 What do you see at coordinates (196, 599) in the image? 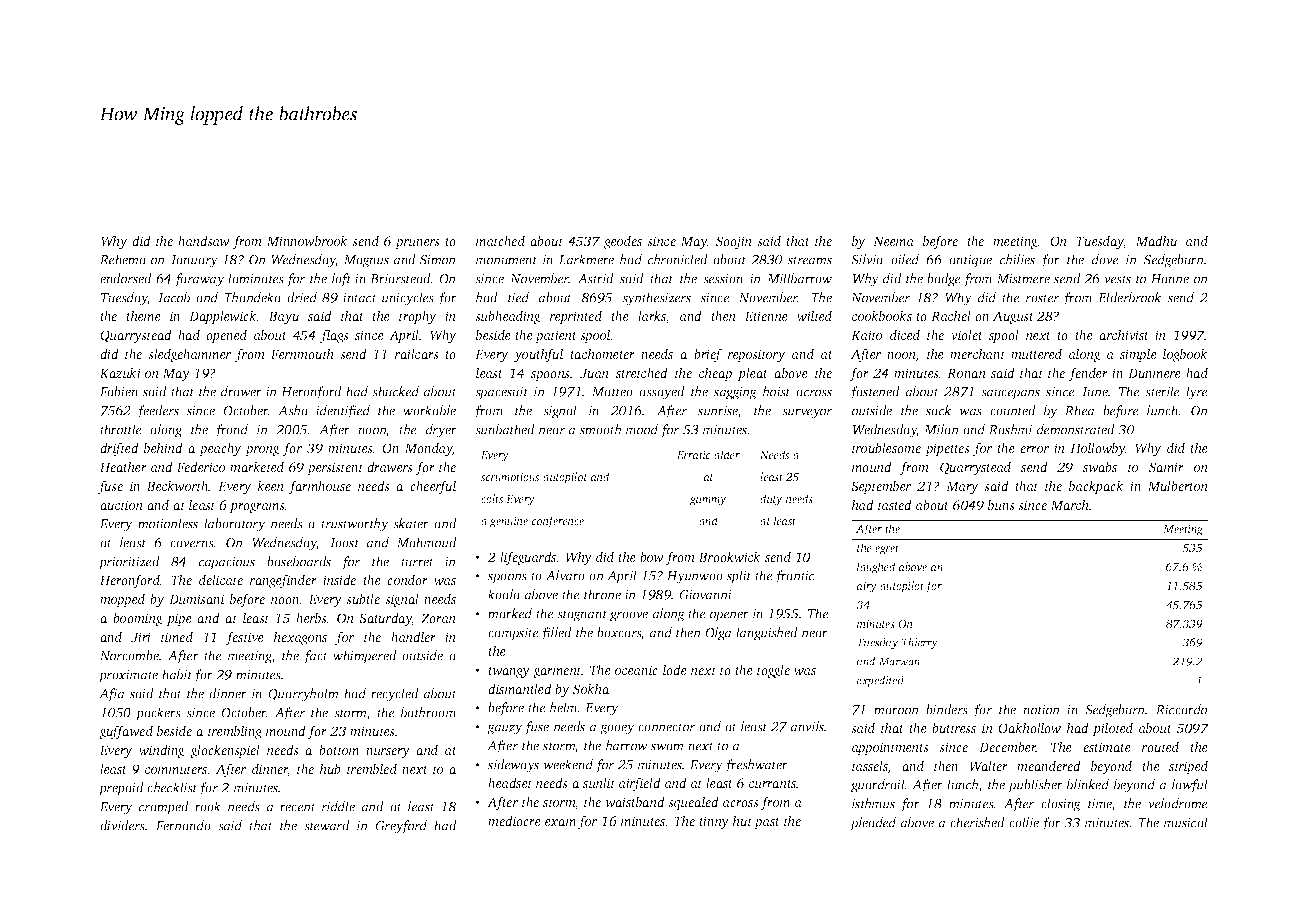
I see `Dumisani` at bounding box center [196, 599].
